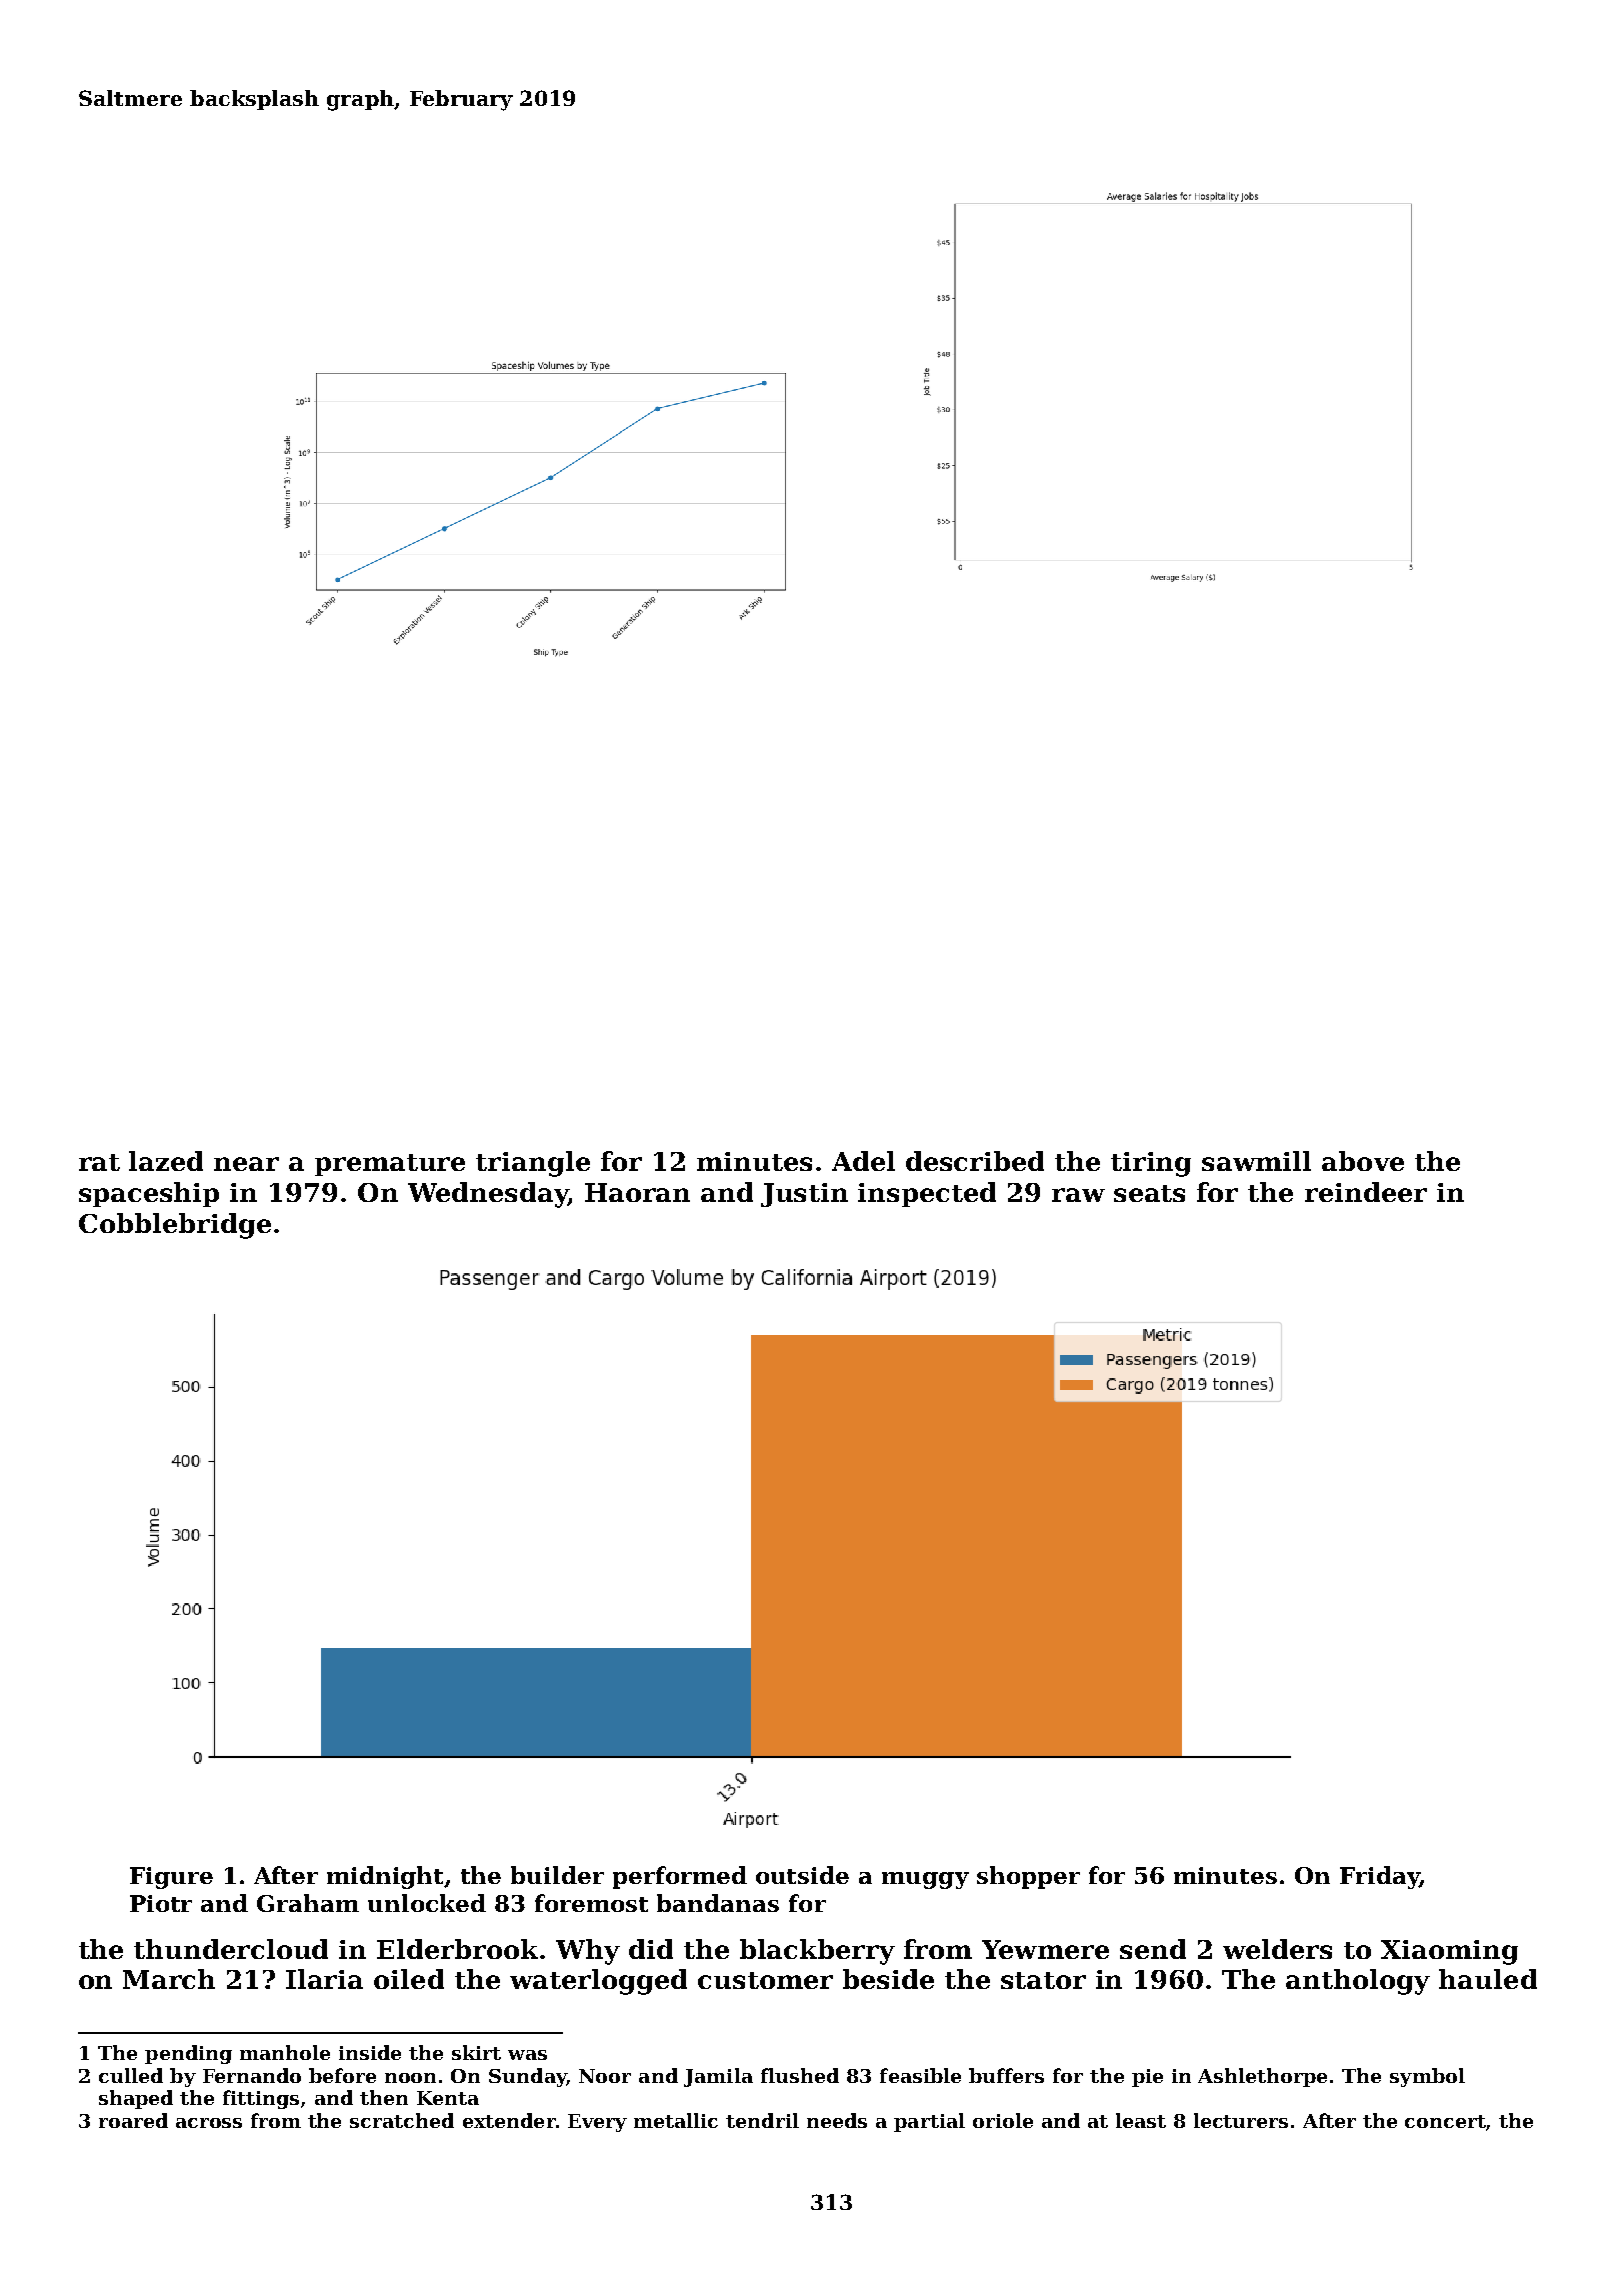 Image resolution: width=1620 pixels, height=2292 pixels. What do you see at coordinates (175, 1226) in the screenshot?
I see `Cobblebridge` at bounding box center [175, 1226].
